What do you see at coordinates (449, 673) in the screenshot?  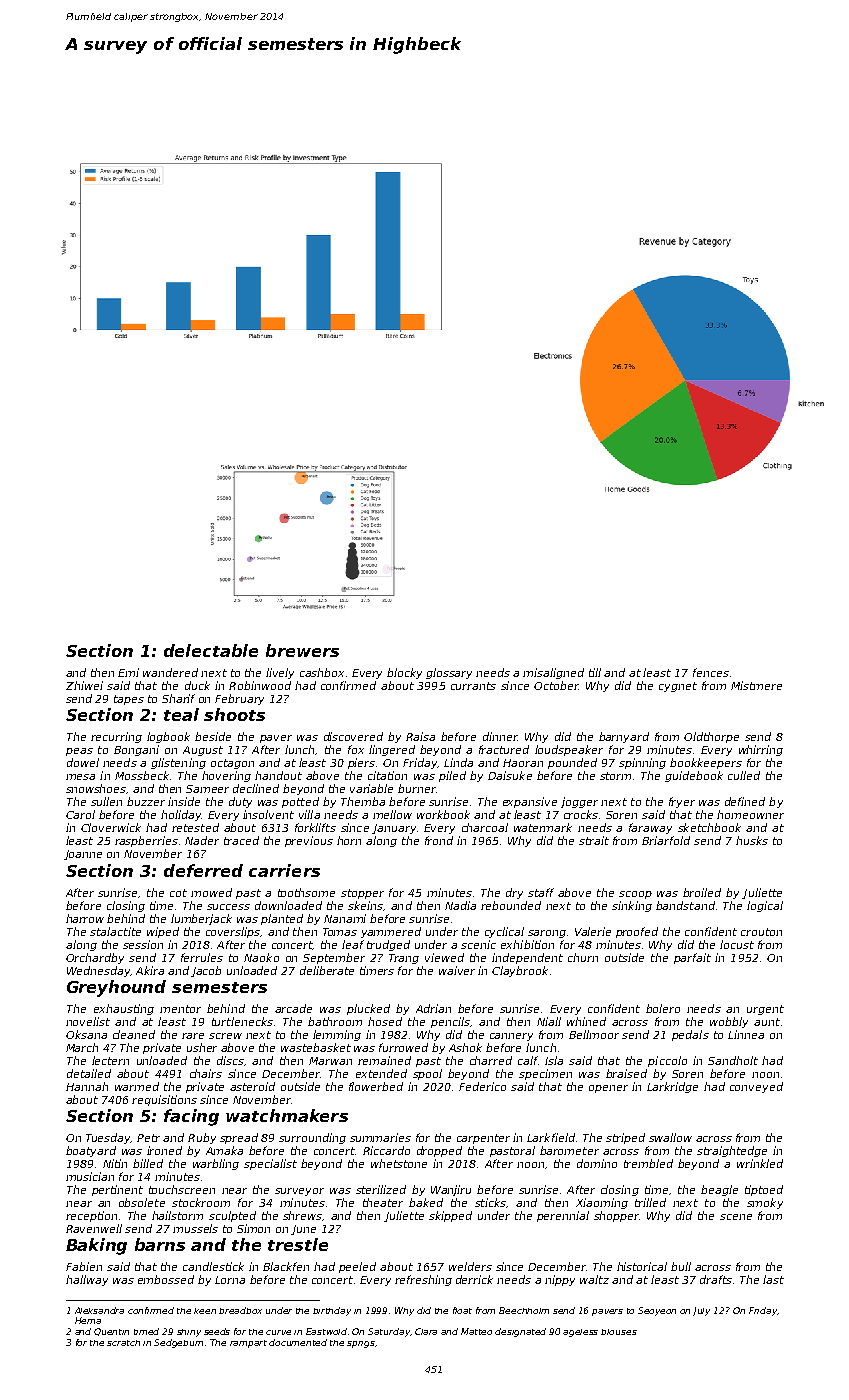 I see `glossary` at bounding box center [449, 673].
